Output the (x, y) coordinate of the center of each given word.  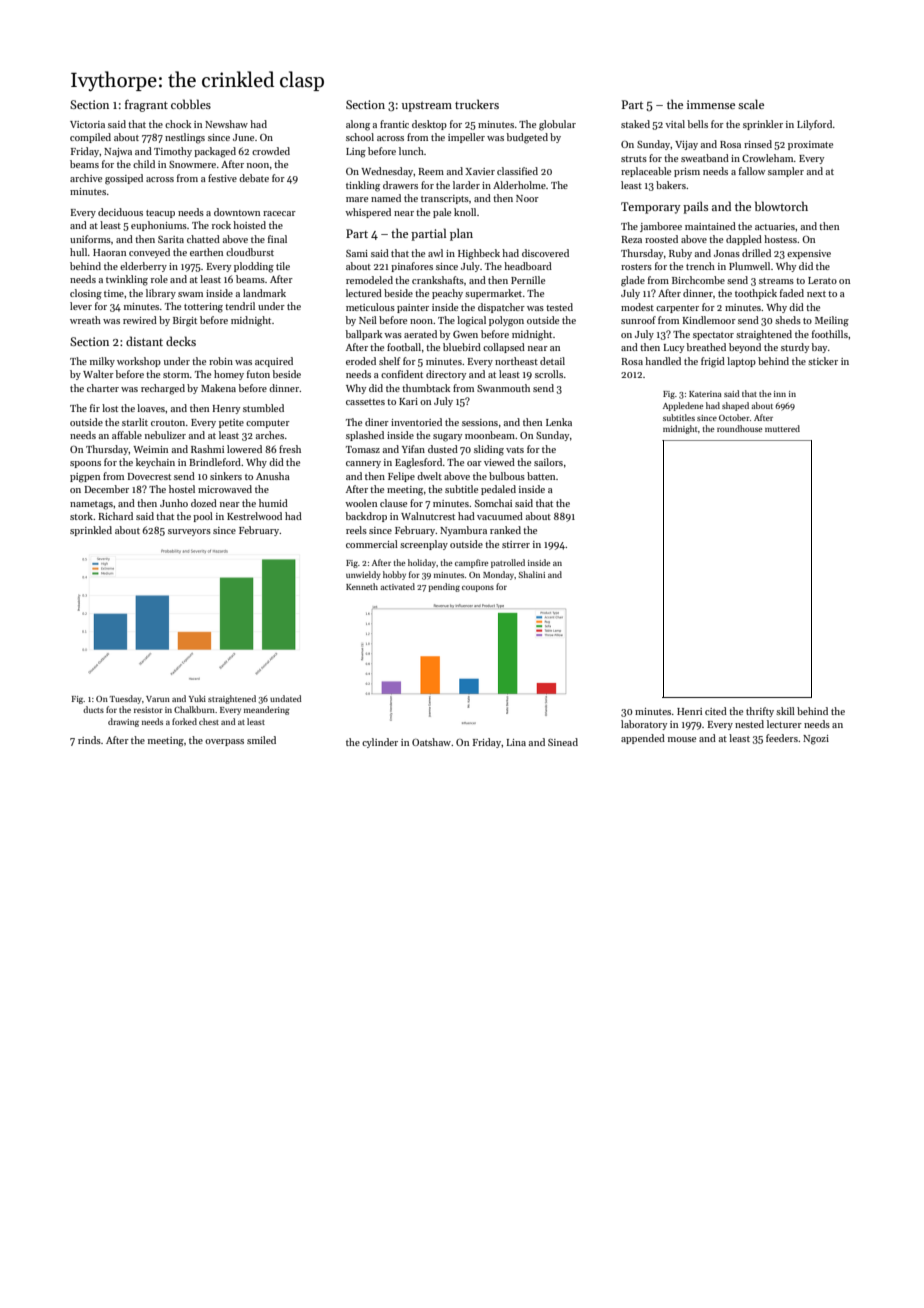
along (358, 125)
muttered (782, 428)
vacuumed (500, 516)
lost (110, 408)
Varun (158, 699)
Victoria (87, 124)
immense (711, 104)
